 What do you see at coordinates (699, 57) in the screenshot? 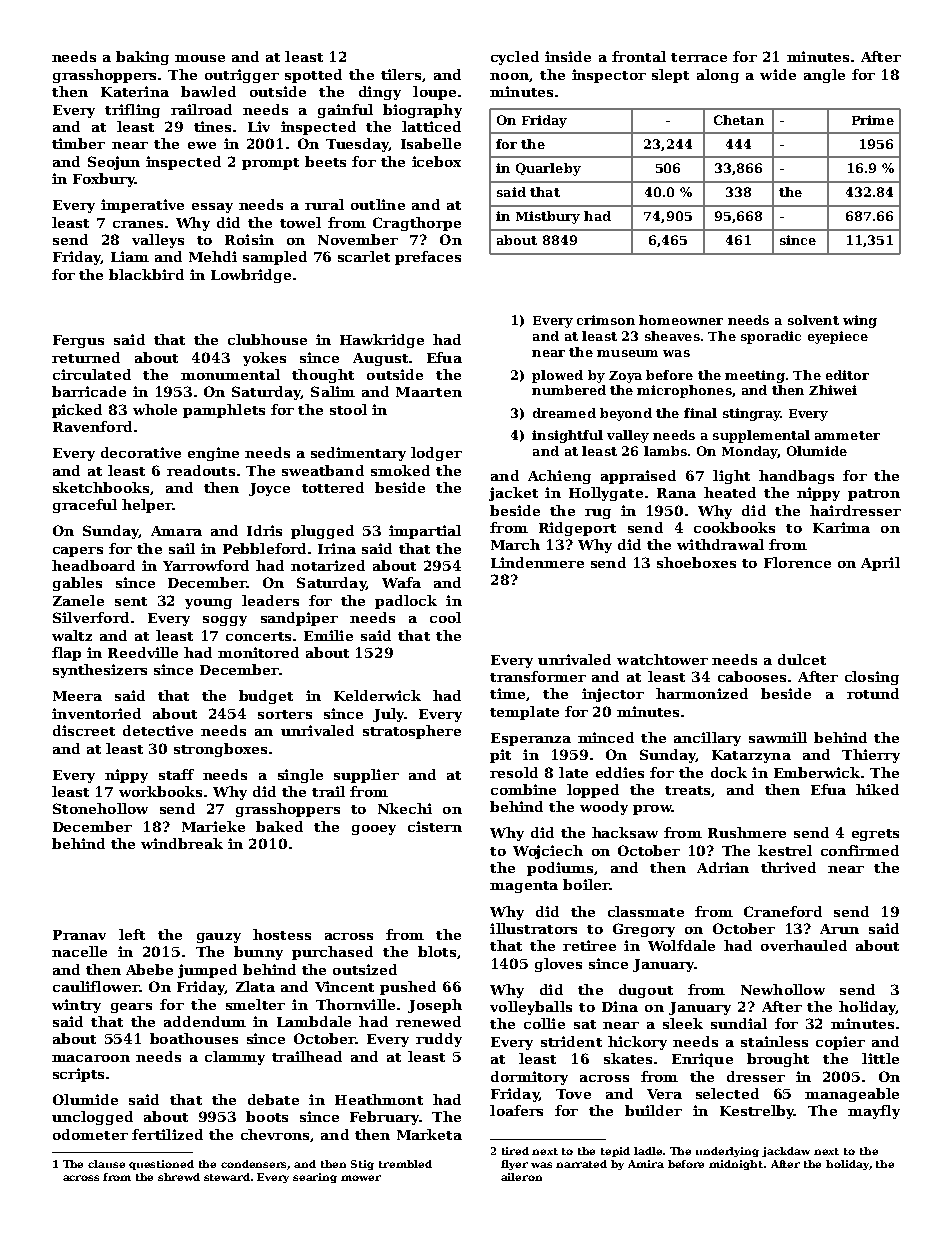
I see `terrace` at bounding box center [699, 57].
